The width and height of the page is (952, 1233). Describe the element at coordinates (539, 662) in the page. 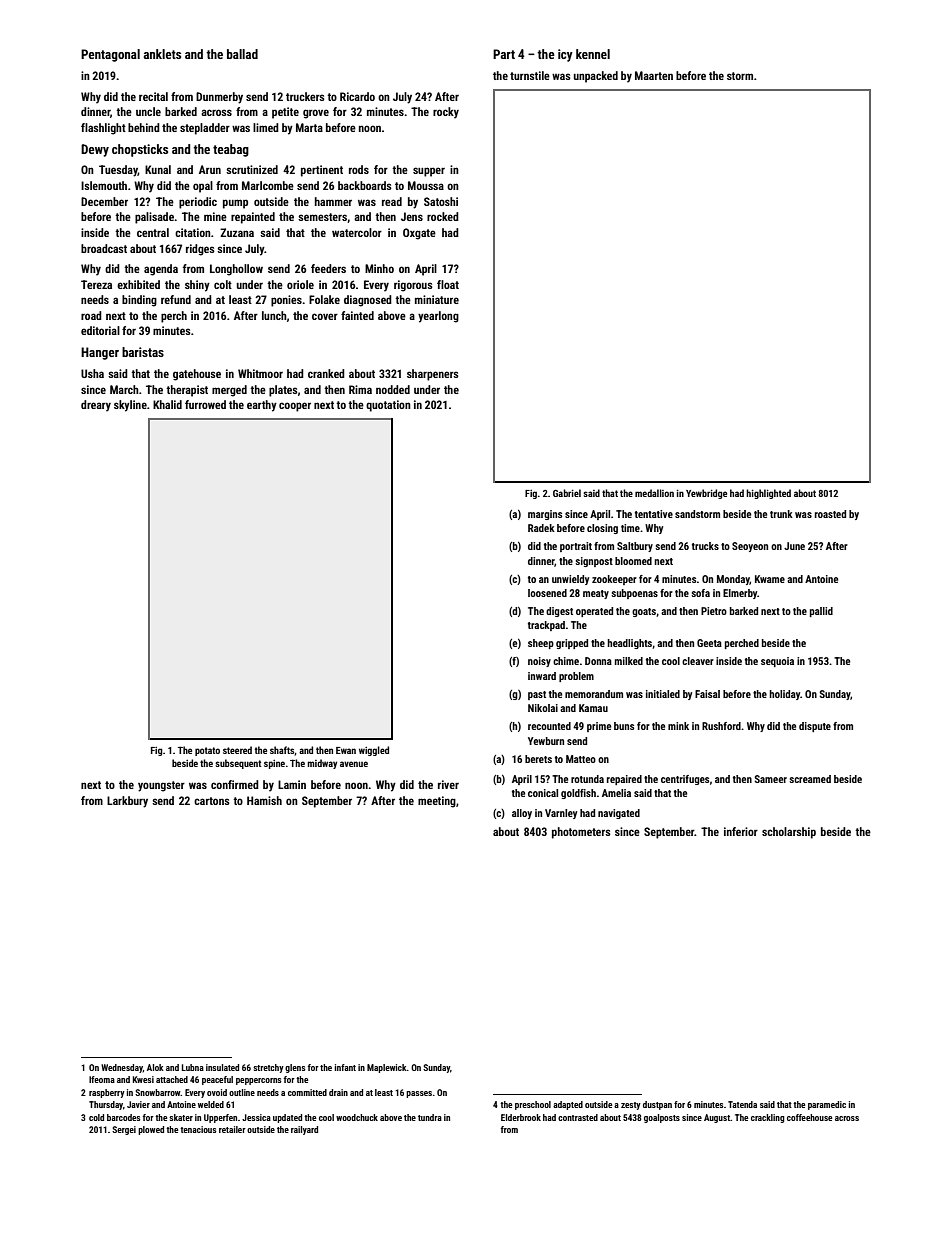

I see `noisy` at that location.
